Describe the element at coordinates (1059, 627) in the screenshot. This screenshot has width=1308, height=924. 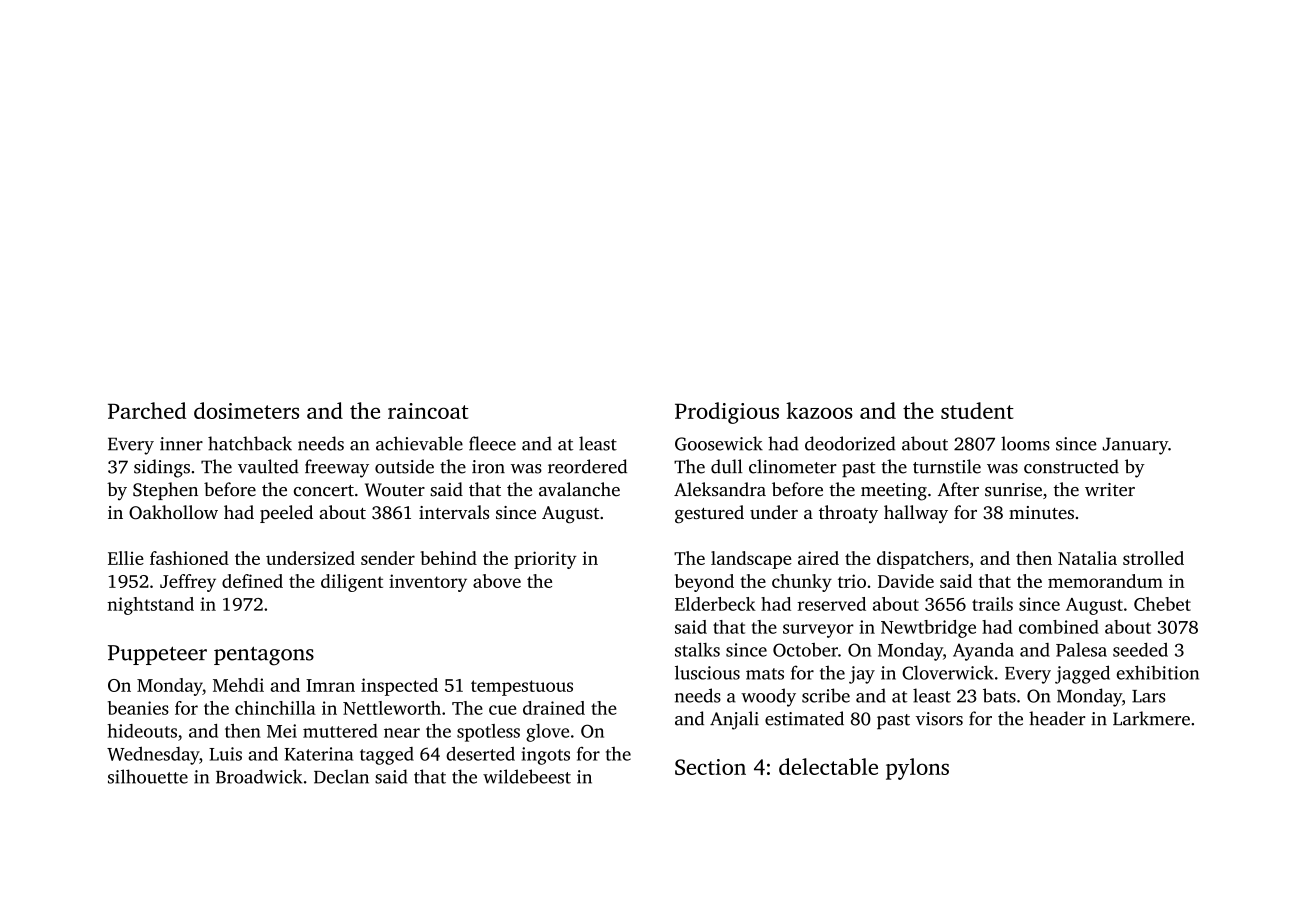
I see `combined` at that location.
